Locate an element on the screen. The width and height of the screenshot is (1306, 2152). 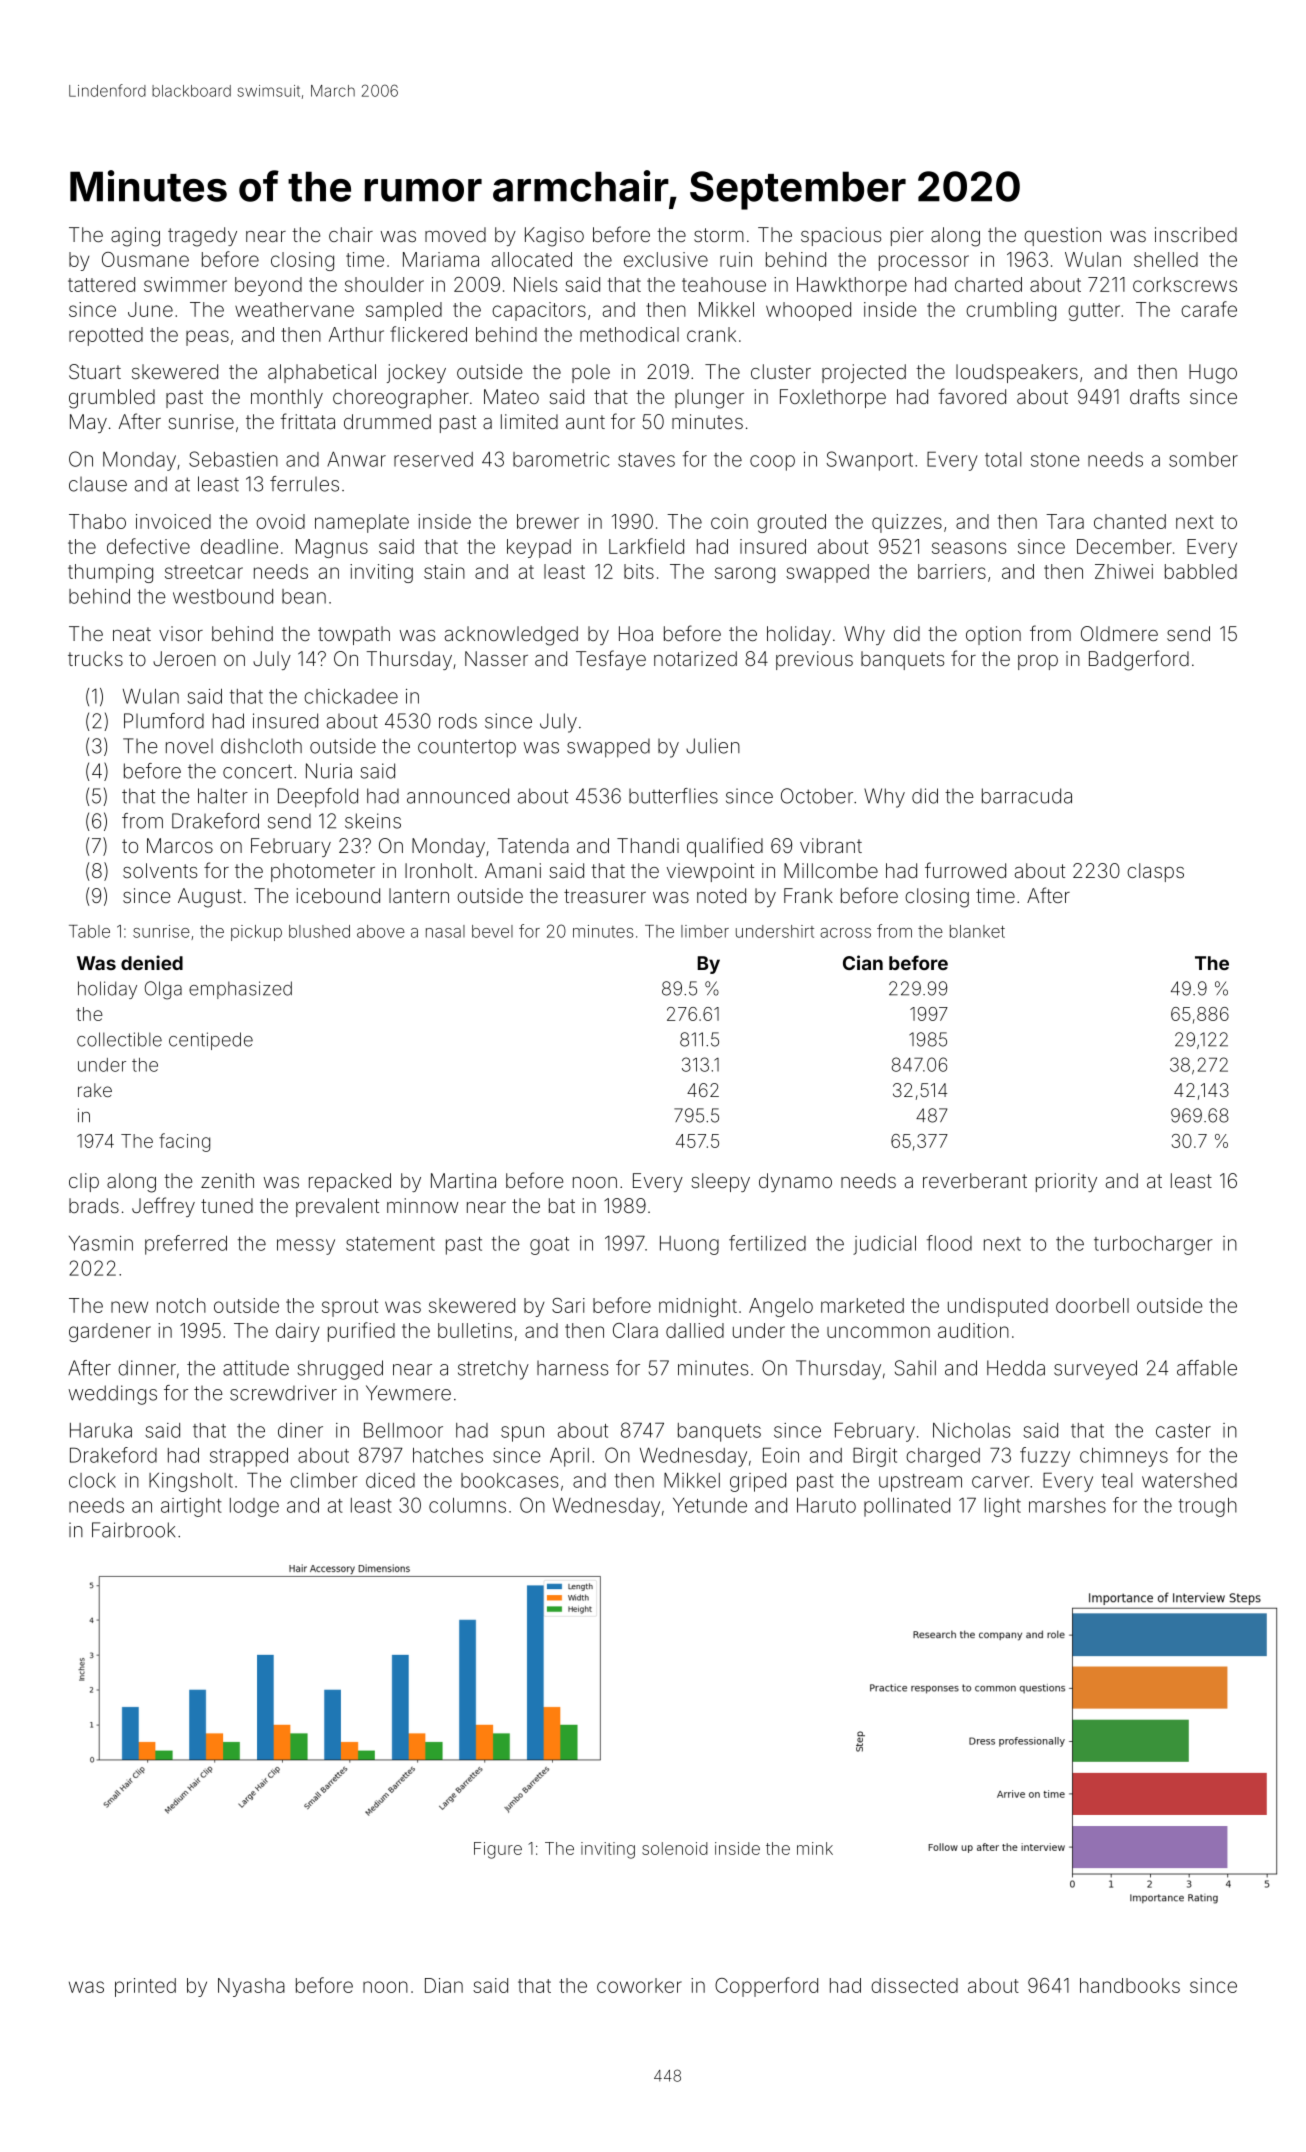
coworker is located at coordinates (639, 1985).
